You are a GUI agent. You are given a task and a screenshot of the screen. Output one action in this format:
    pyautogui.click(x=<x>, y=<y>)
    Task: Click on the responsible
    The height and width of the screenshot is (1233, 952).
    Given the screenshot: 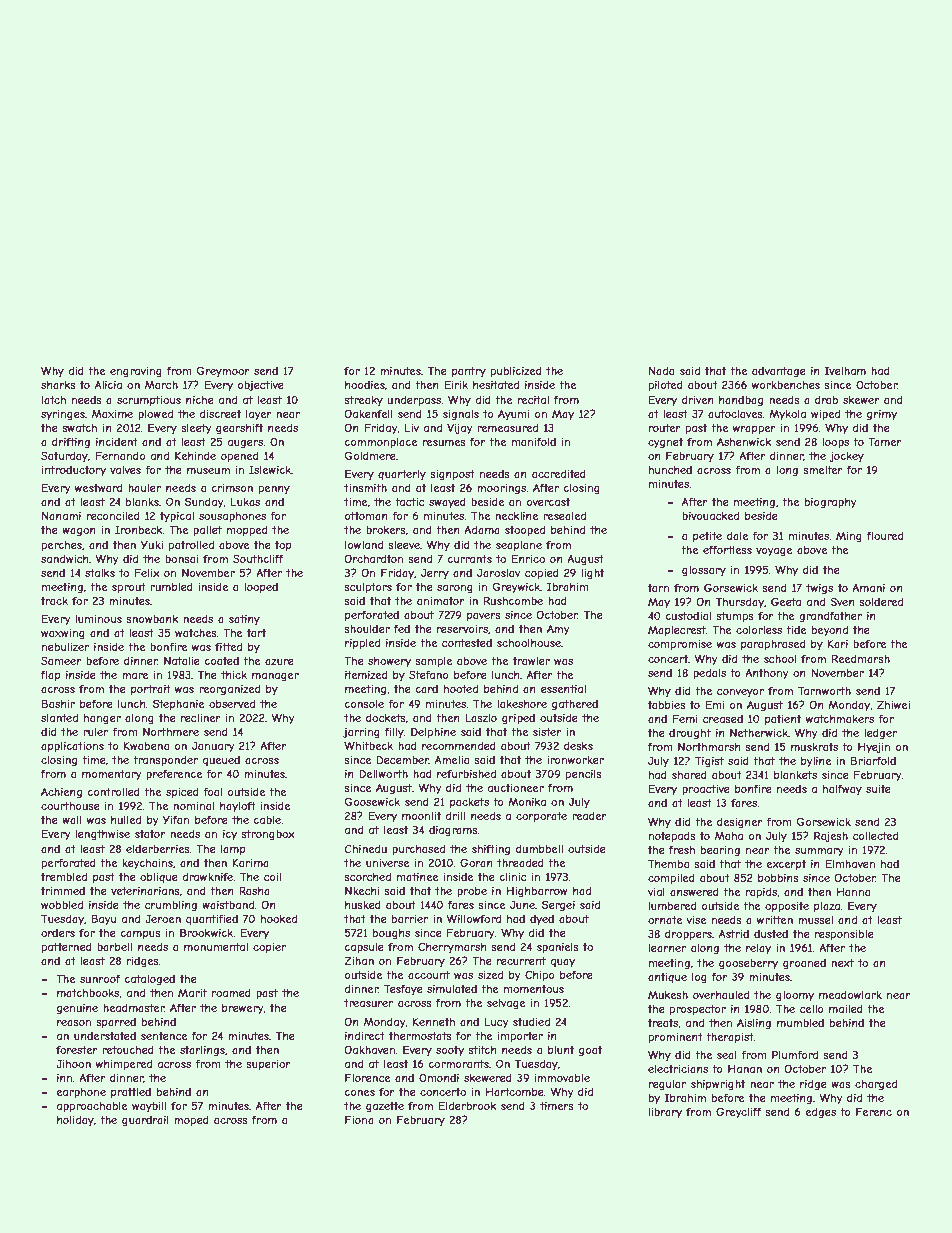 What is the action you would take?
    pyautogui.click(x=844, y=935)
